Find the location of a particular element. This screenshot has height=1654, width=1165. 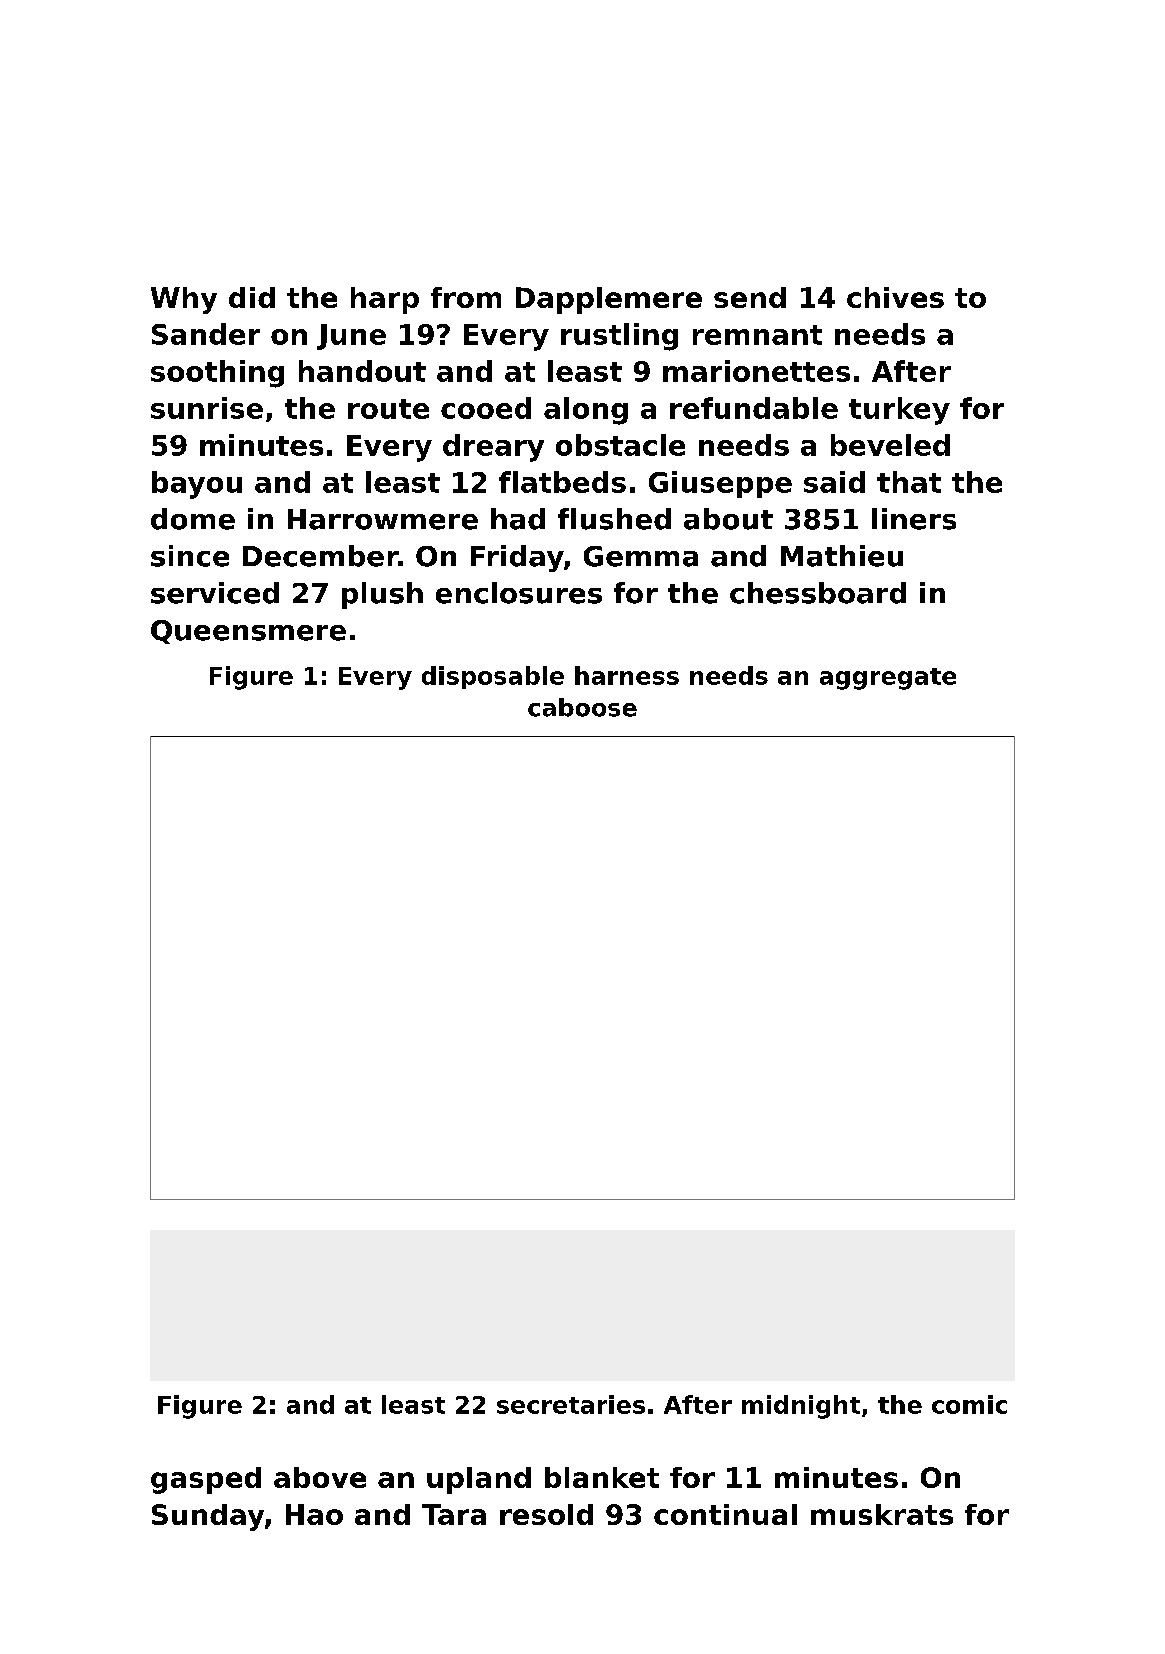

caboose is located at coordinates (582, 707).
